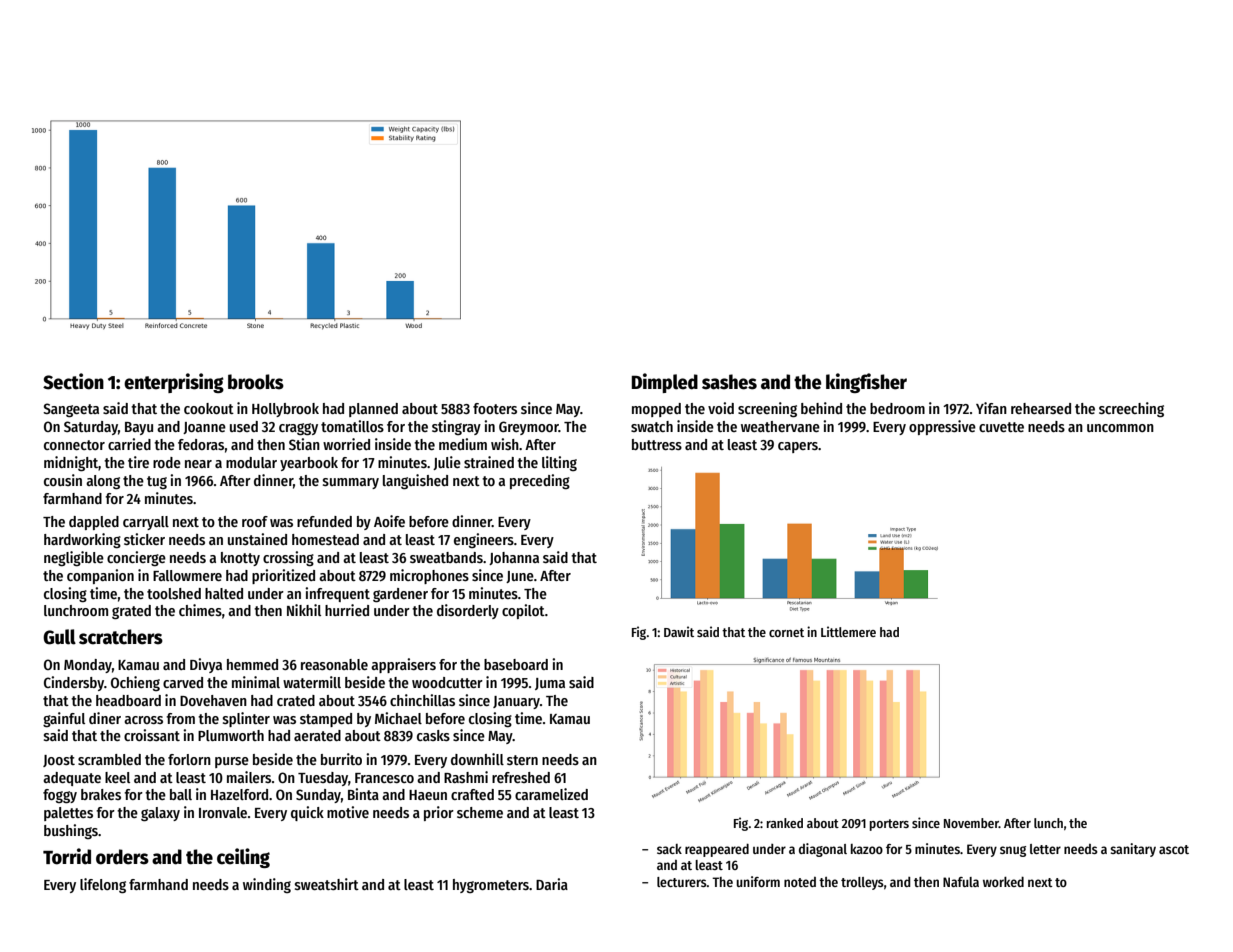 The image size is (1233, 952). What do you see at coordinates (267, 885) in the screenshot?
I see `winding` at bounding box center [267, 885].
